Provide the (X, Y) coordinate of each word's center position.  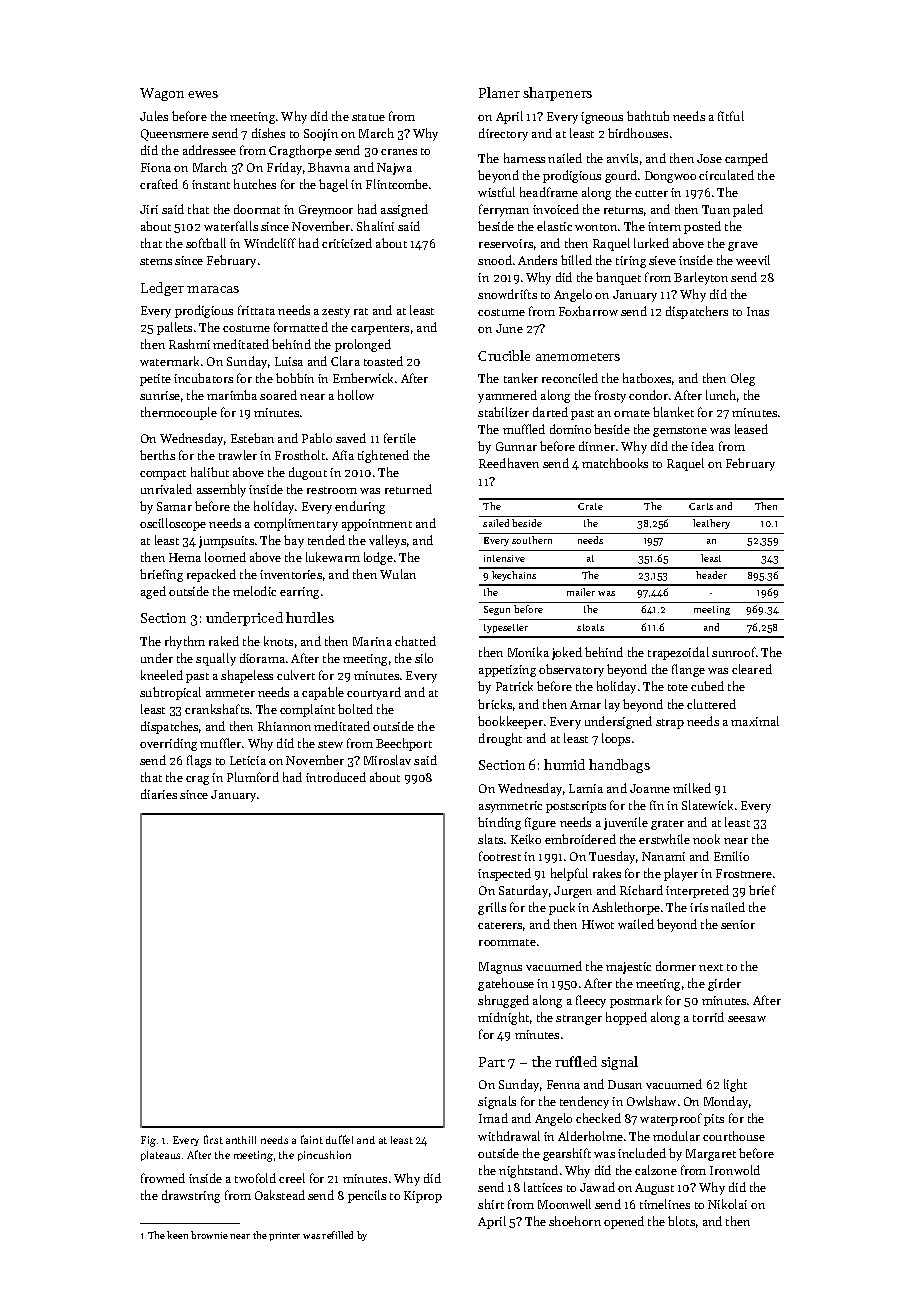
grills (492, 908)
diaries (159, 794)
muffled (524, 429)
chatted (415, 641)
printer (284, 1236)
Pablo (317, 438)
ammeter (230, 693)
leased (751, 429)
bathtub (648, 116)
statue (368, 117)
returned (408, 489)
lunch (721, 395)
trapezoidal (678, 653)
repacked (211, 575)
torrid (708, 1017)
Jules (154, 116)
